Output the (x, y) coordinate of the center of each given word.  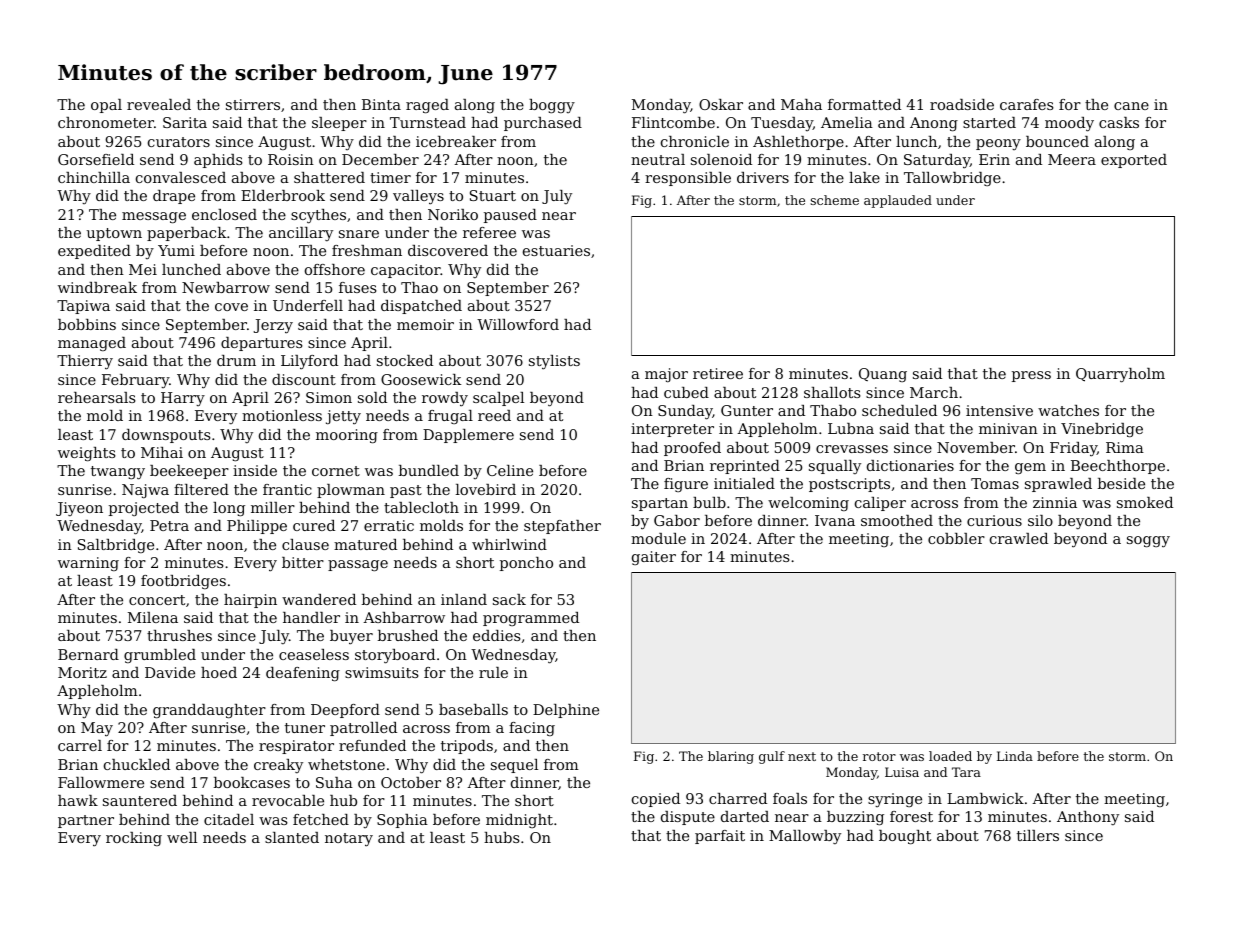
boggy (552, 106)
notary (349, 840)
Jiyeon (79, 509)
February (135, 381)
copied (656, 800)
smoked (1145, 502)
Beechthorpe (1118, 467)
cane (1131, 106)
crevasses (852, 449)
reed (494, 415)
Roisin (291, 159)
